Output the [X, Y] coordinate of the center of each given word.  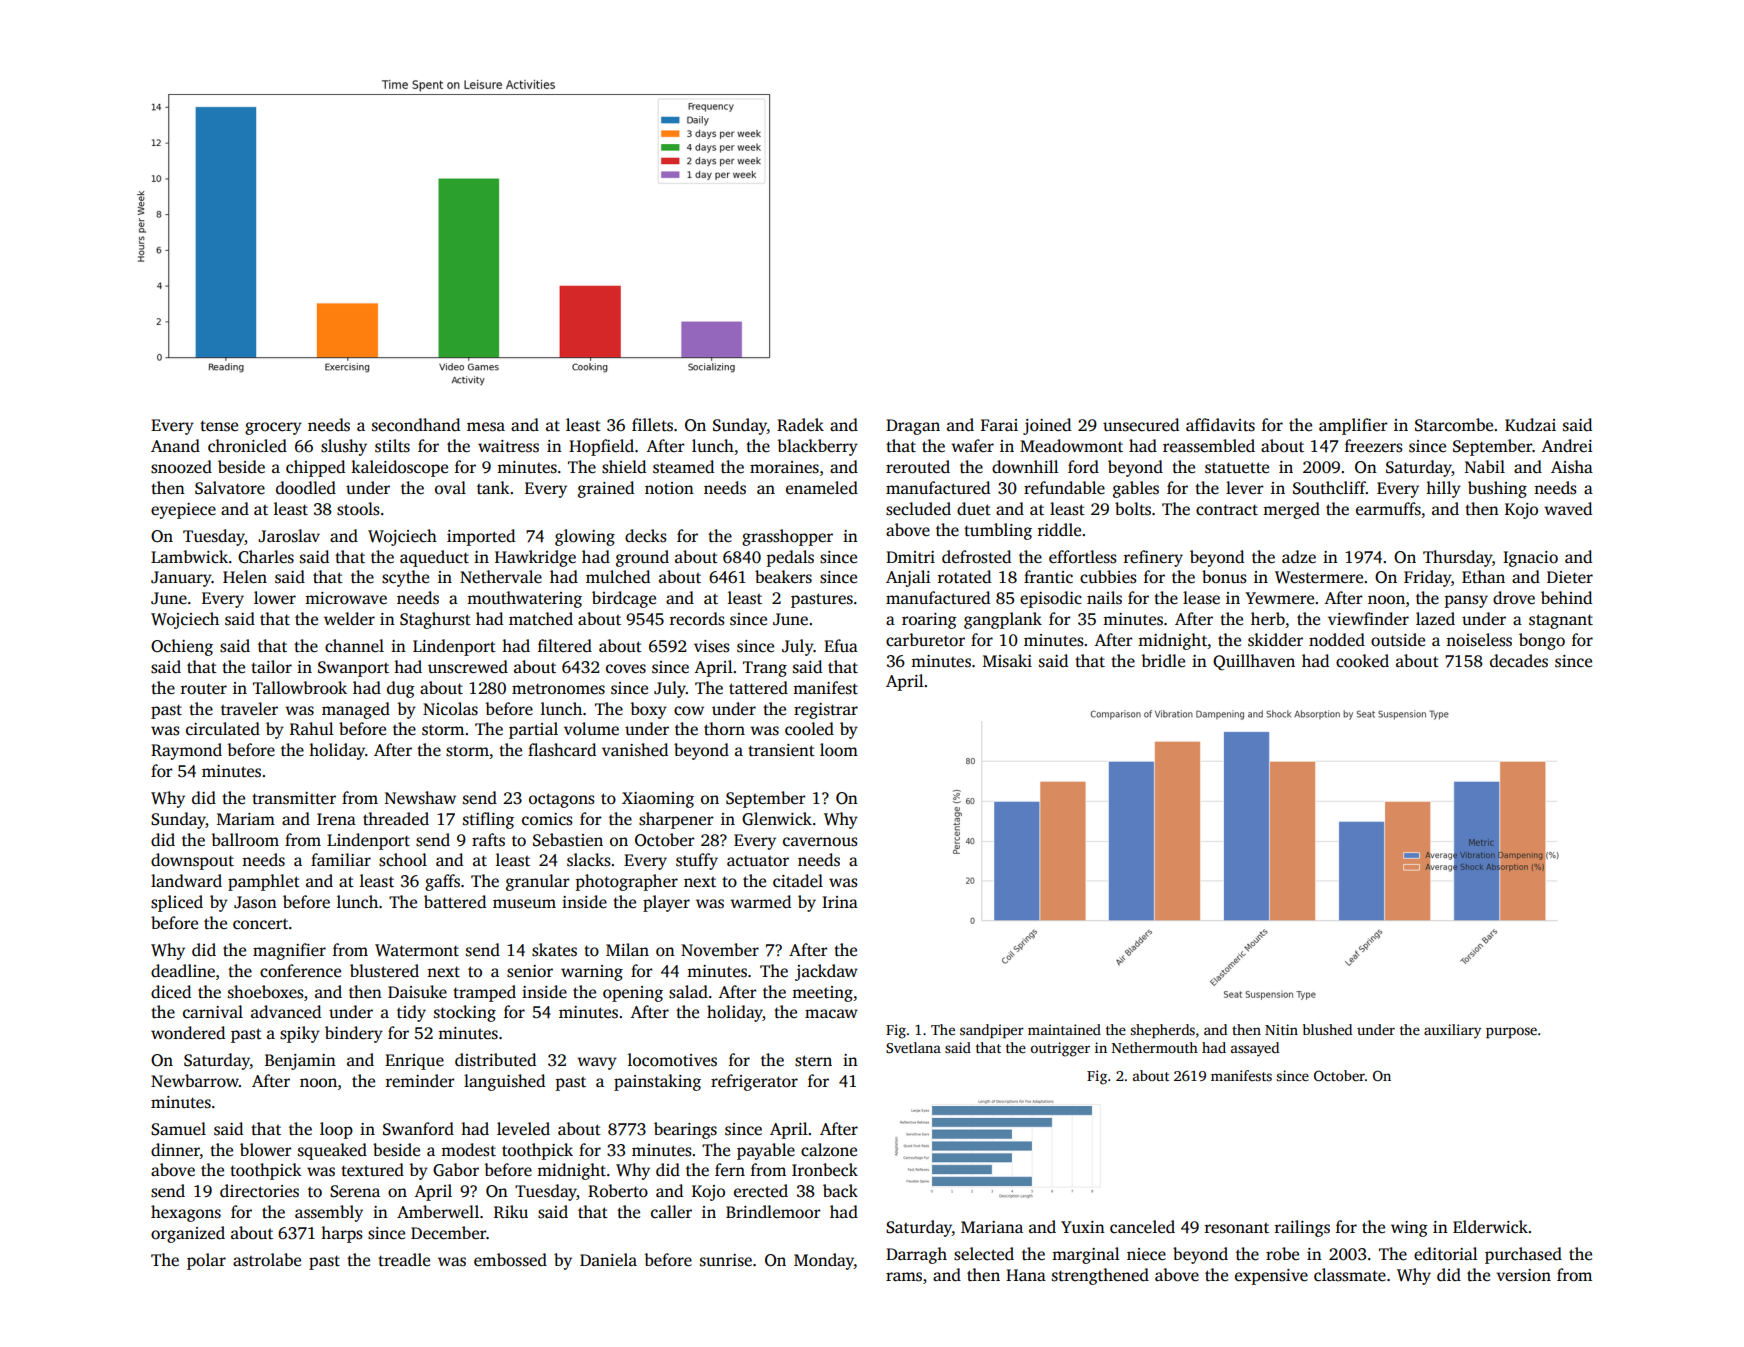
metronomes [558, 689]
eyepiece [183, 511]
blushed [1327, 1029]
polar [206, 1261]
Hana [1026, 1275]
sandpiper [992, 1031]
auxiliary [1452, 1031]
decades [1519, 661]
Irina [840, 902]
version [1523, 1275]
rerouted [918, 467]
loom [839, 750]
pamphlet [264, 882]
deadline [183, 971]
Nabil [1485, 466]
